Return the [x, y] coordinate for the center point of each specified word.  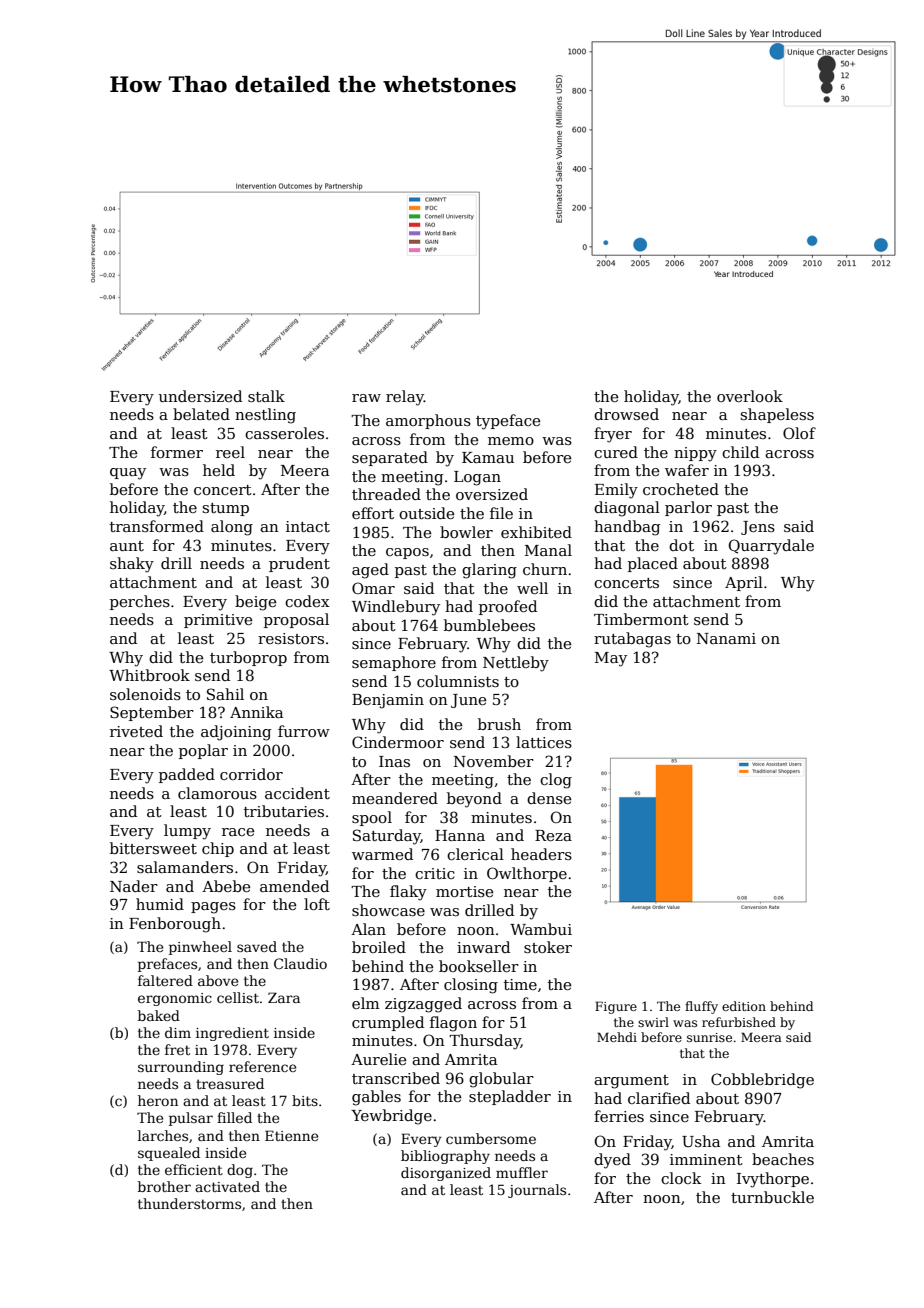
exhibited [536, 532]
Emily [616, 491]
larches [163, 1135]
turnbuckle [772, 1197]
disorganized [446, 1174]
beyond [474, 800]
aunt [127, 546]
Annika [256, 712]
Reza [553, 835]
